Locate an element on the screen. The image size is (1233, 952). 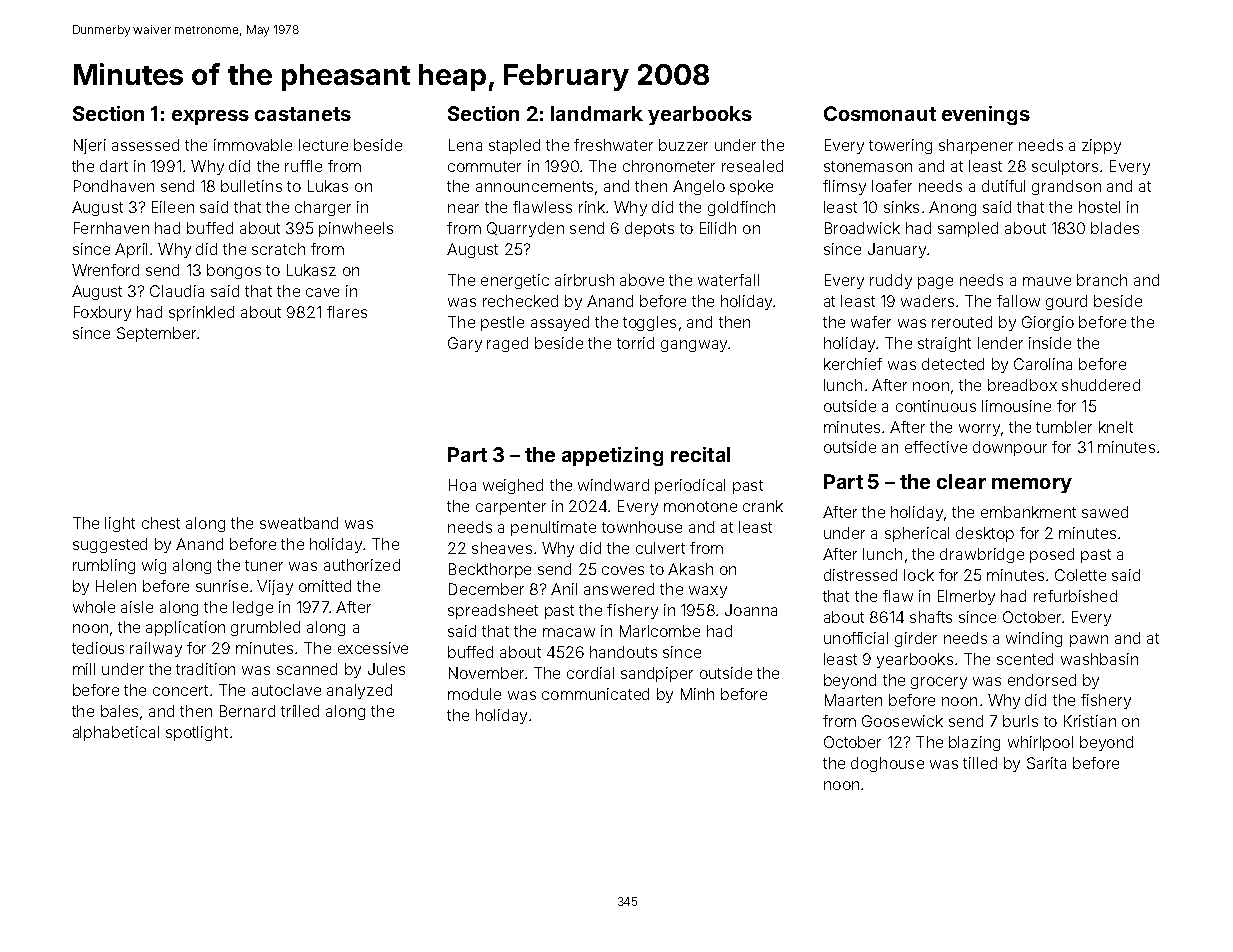
castanets is located at coordinates (303, 114).
